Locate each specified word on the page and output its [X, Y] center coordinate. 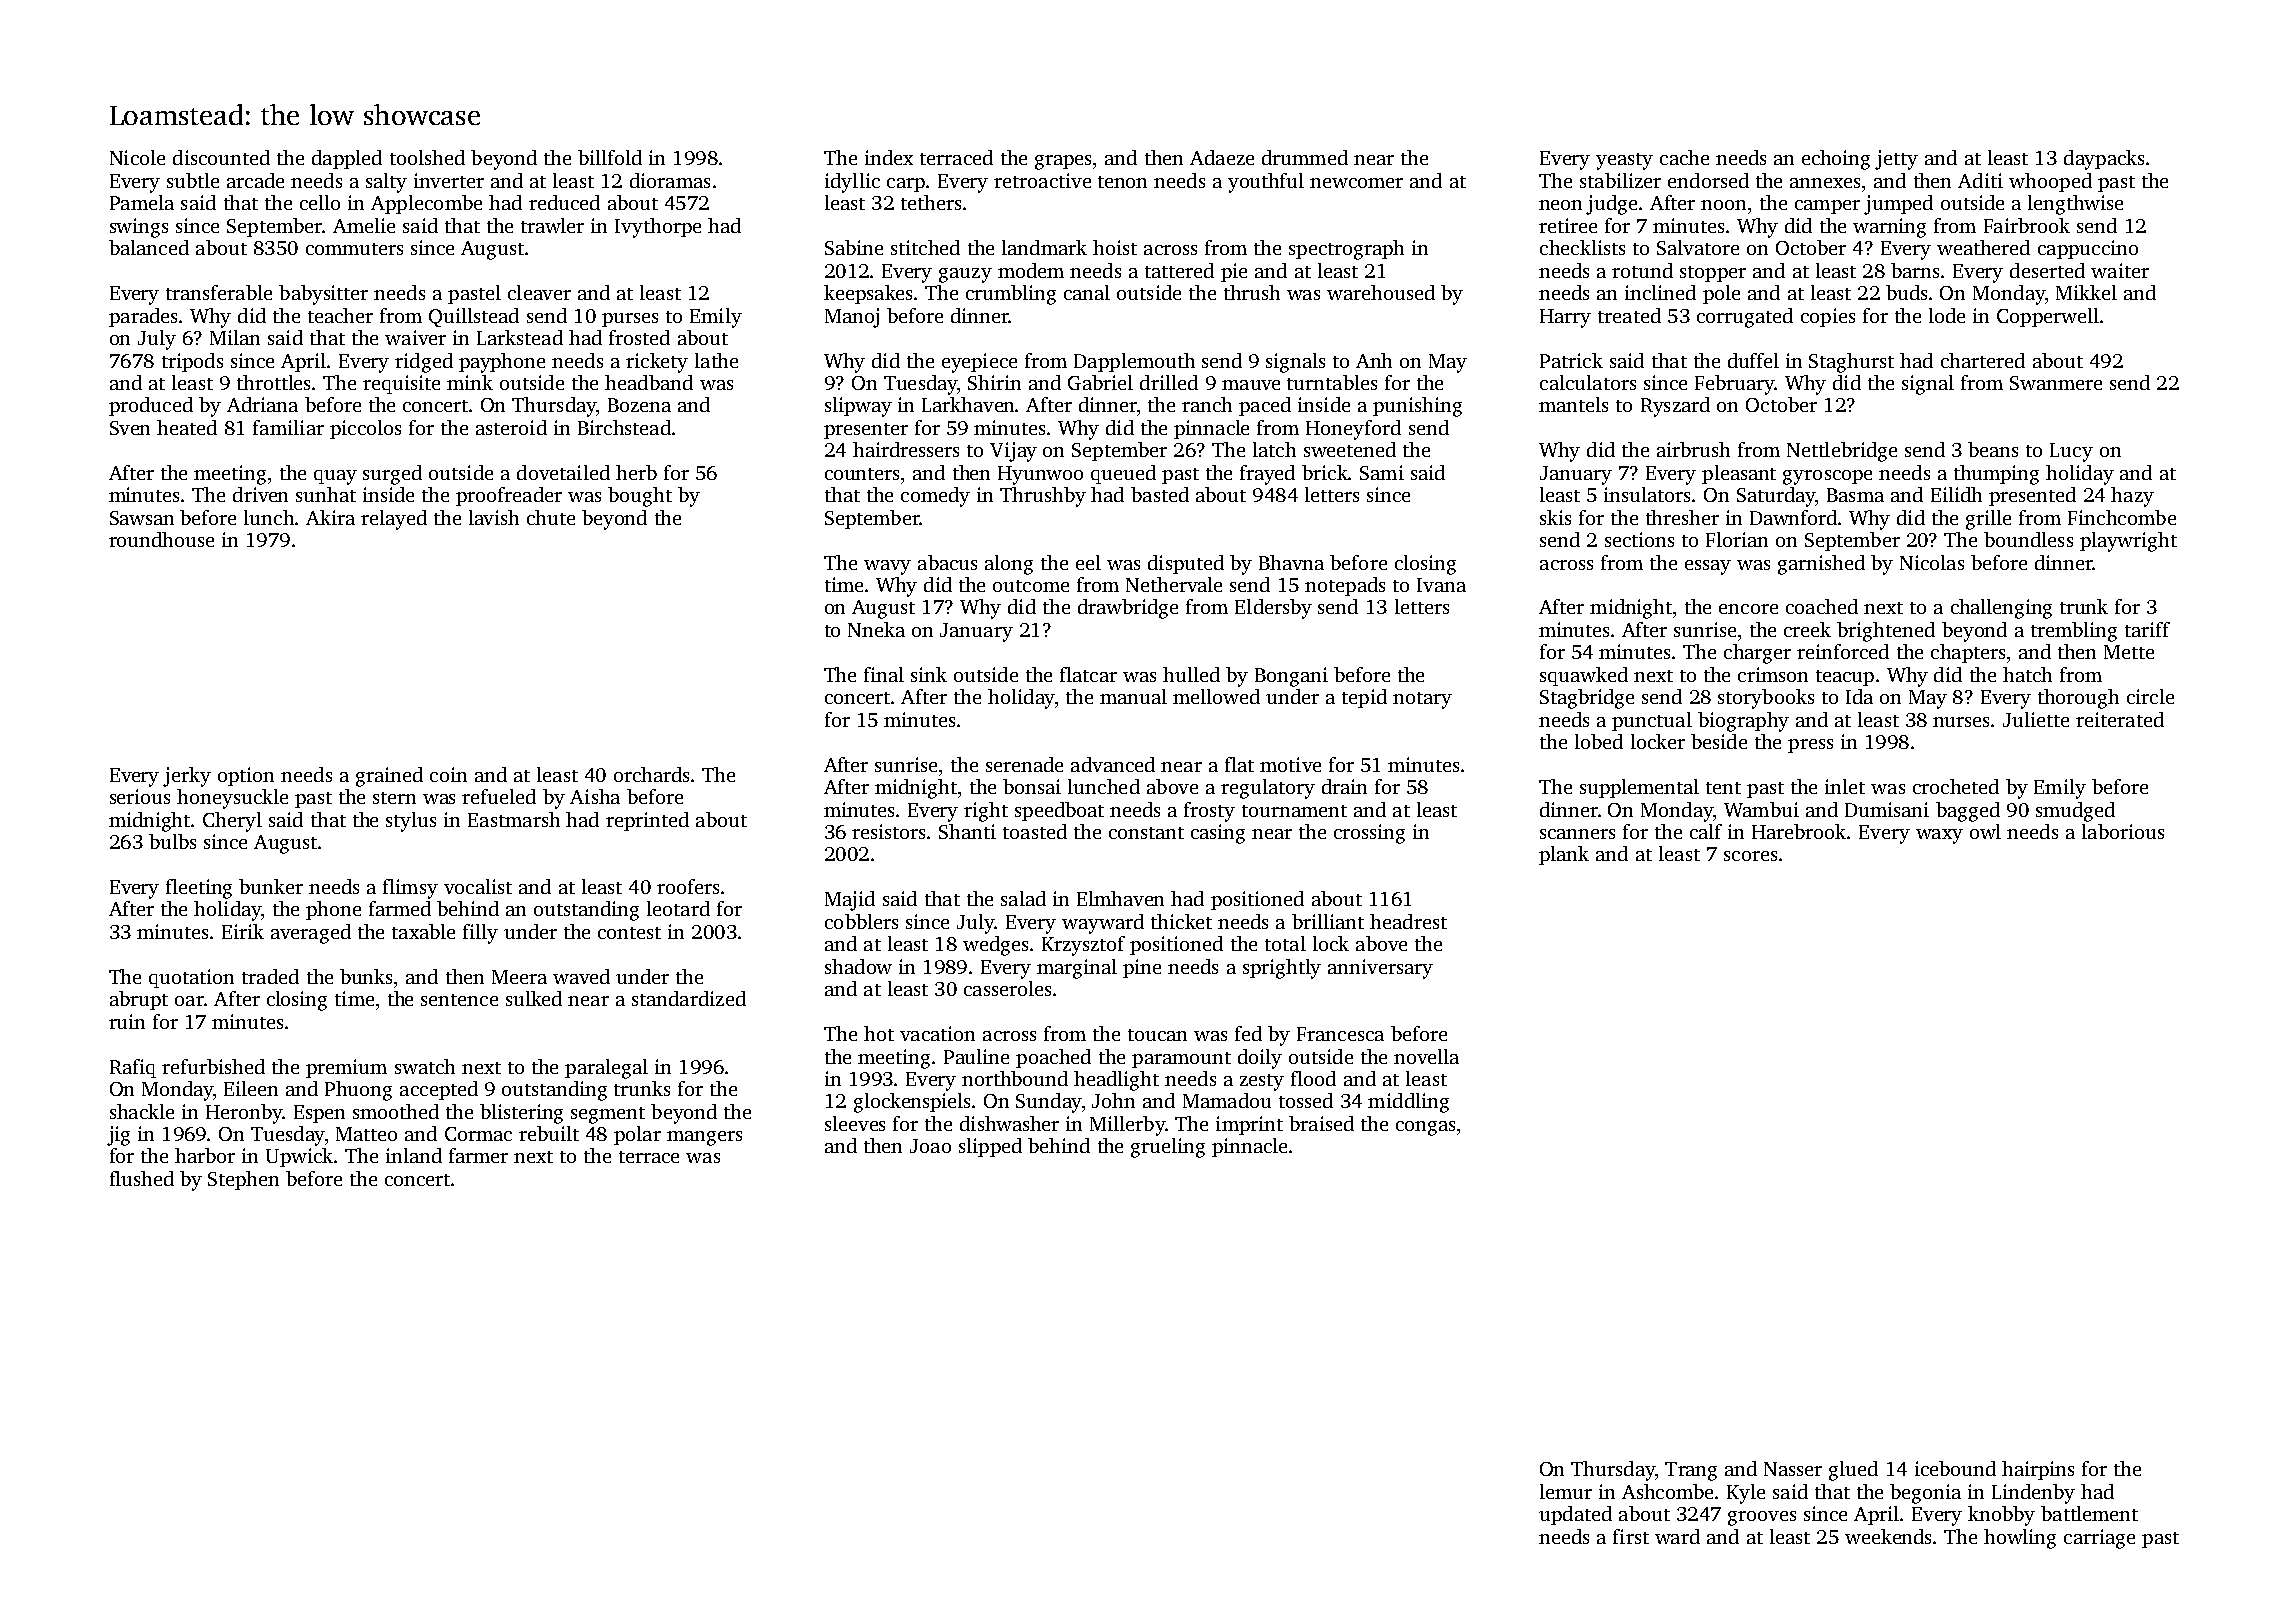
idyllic [852, 183]
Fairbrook [2027, 225]
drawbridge [1128, 609]
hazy [2132, 497]
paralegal [606, 1069]
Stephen [243, 1180]
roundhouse [161, 539]
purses [630, 320]
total [1285, 943]
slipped [990, 1147]
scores [1750, 856]
